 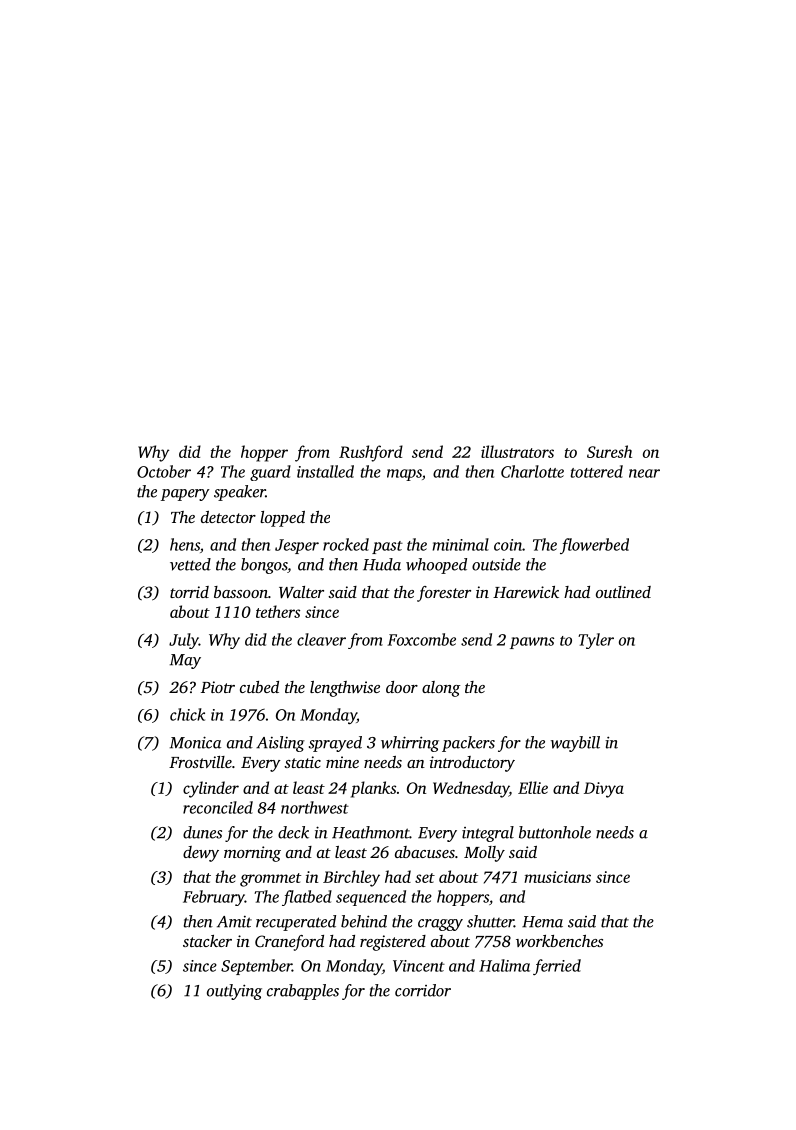 What do you see at coordinates (207, 941) in the page?
I see `stacker` at bounding box center [207, 941].
